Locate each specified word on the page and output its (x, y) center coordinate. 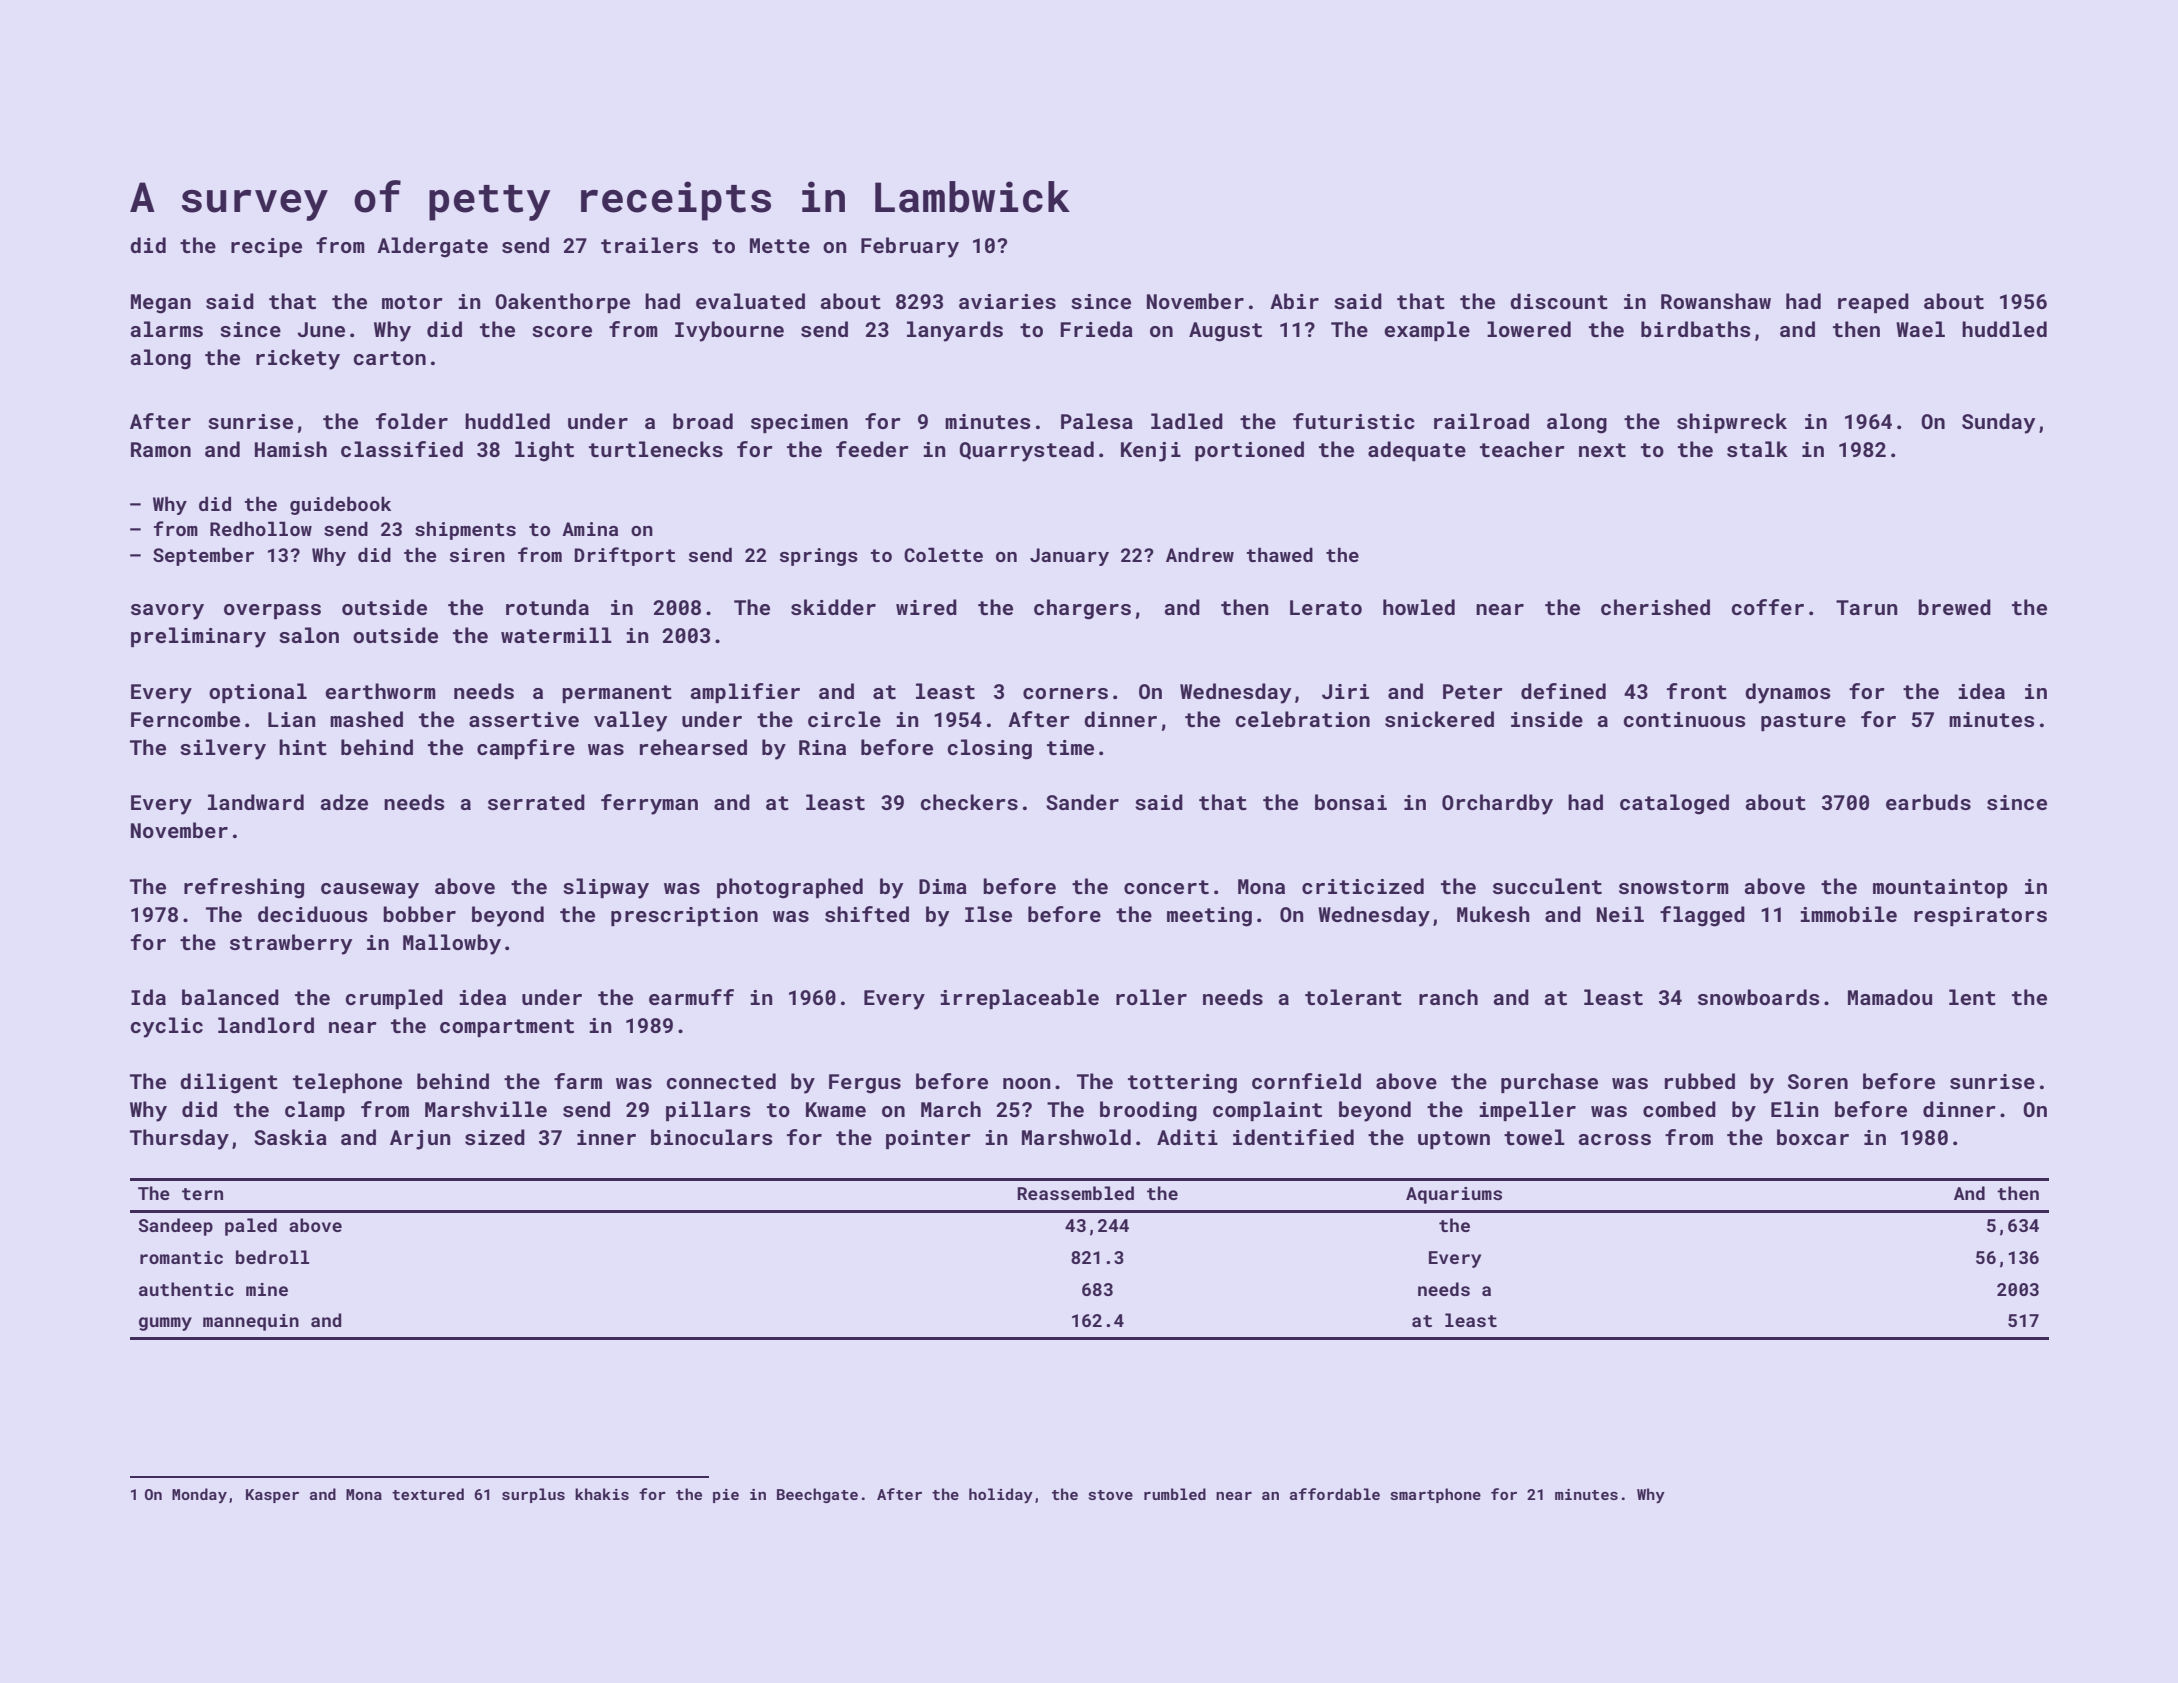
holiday (1001, 1495)
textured (428, 1494)
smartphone (1435, 1495)
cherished (1655, 607)
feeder (872, 449)
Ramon (161, 449)
